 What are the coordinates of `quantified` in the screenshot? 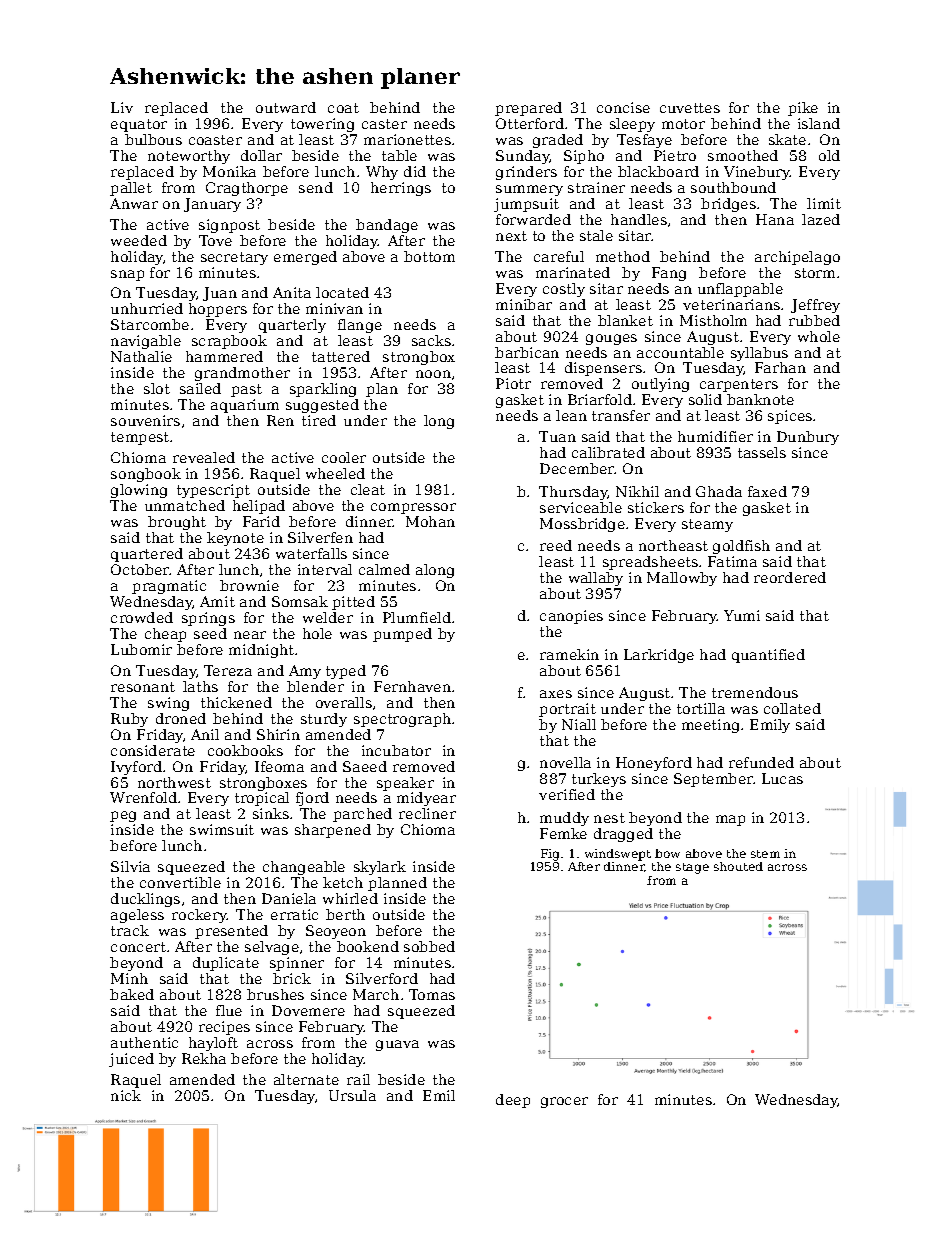 It's located at (768, 656).
